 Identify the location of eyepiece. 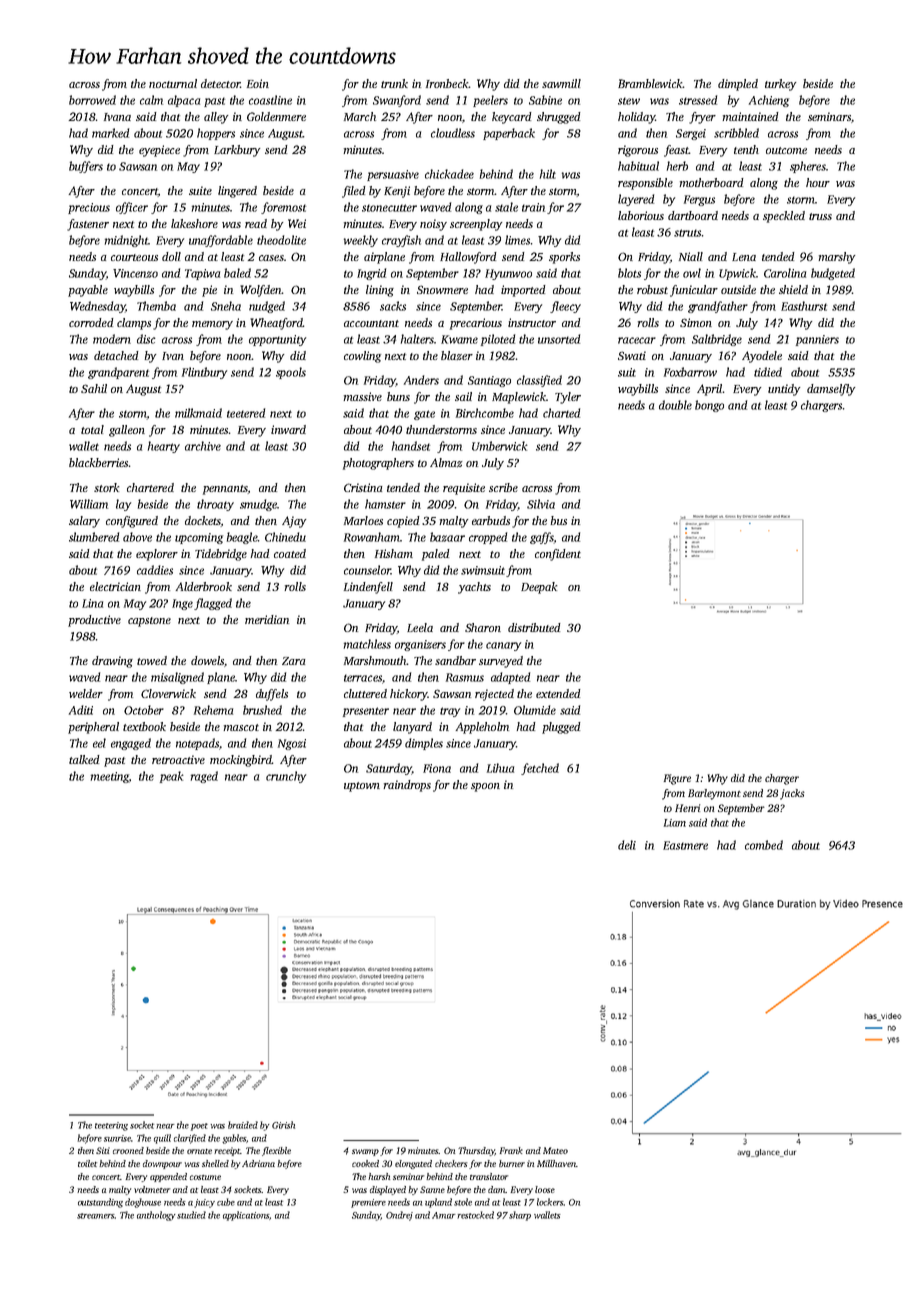
(159, 151).
